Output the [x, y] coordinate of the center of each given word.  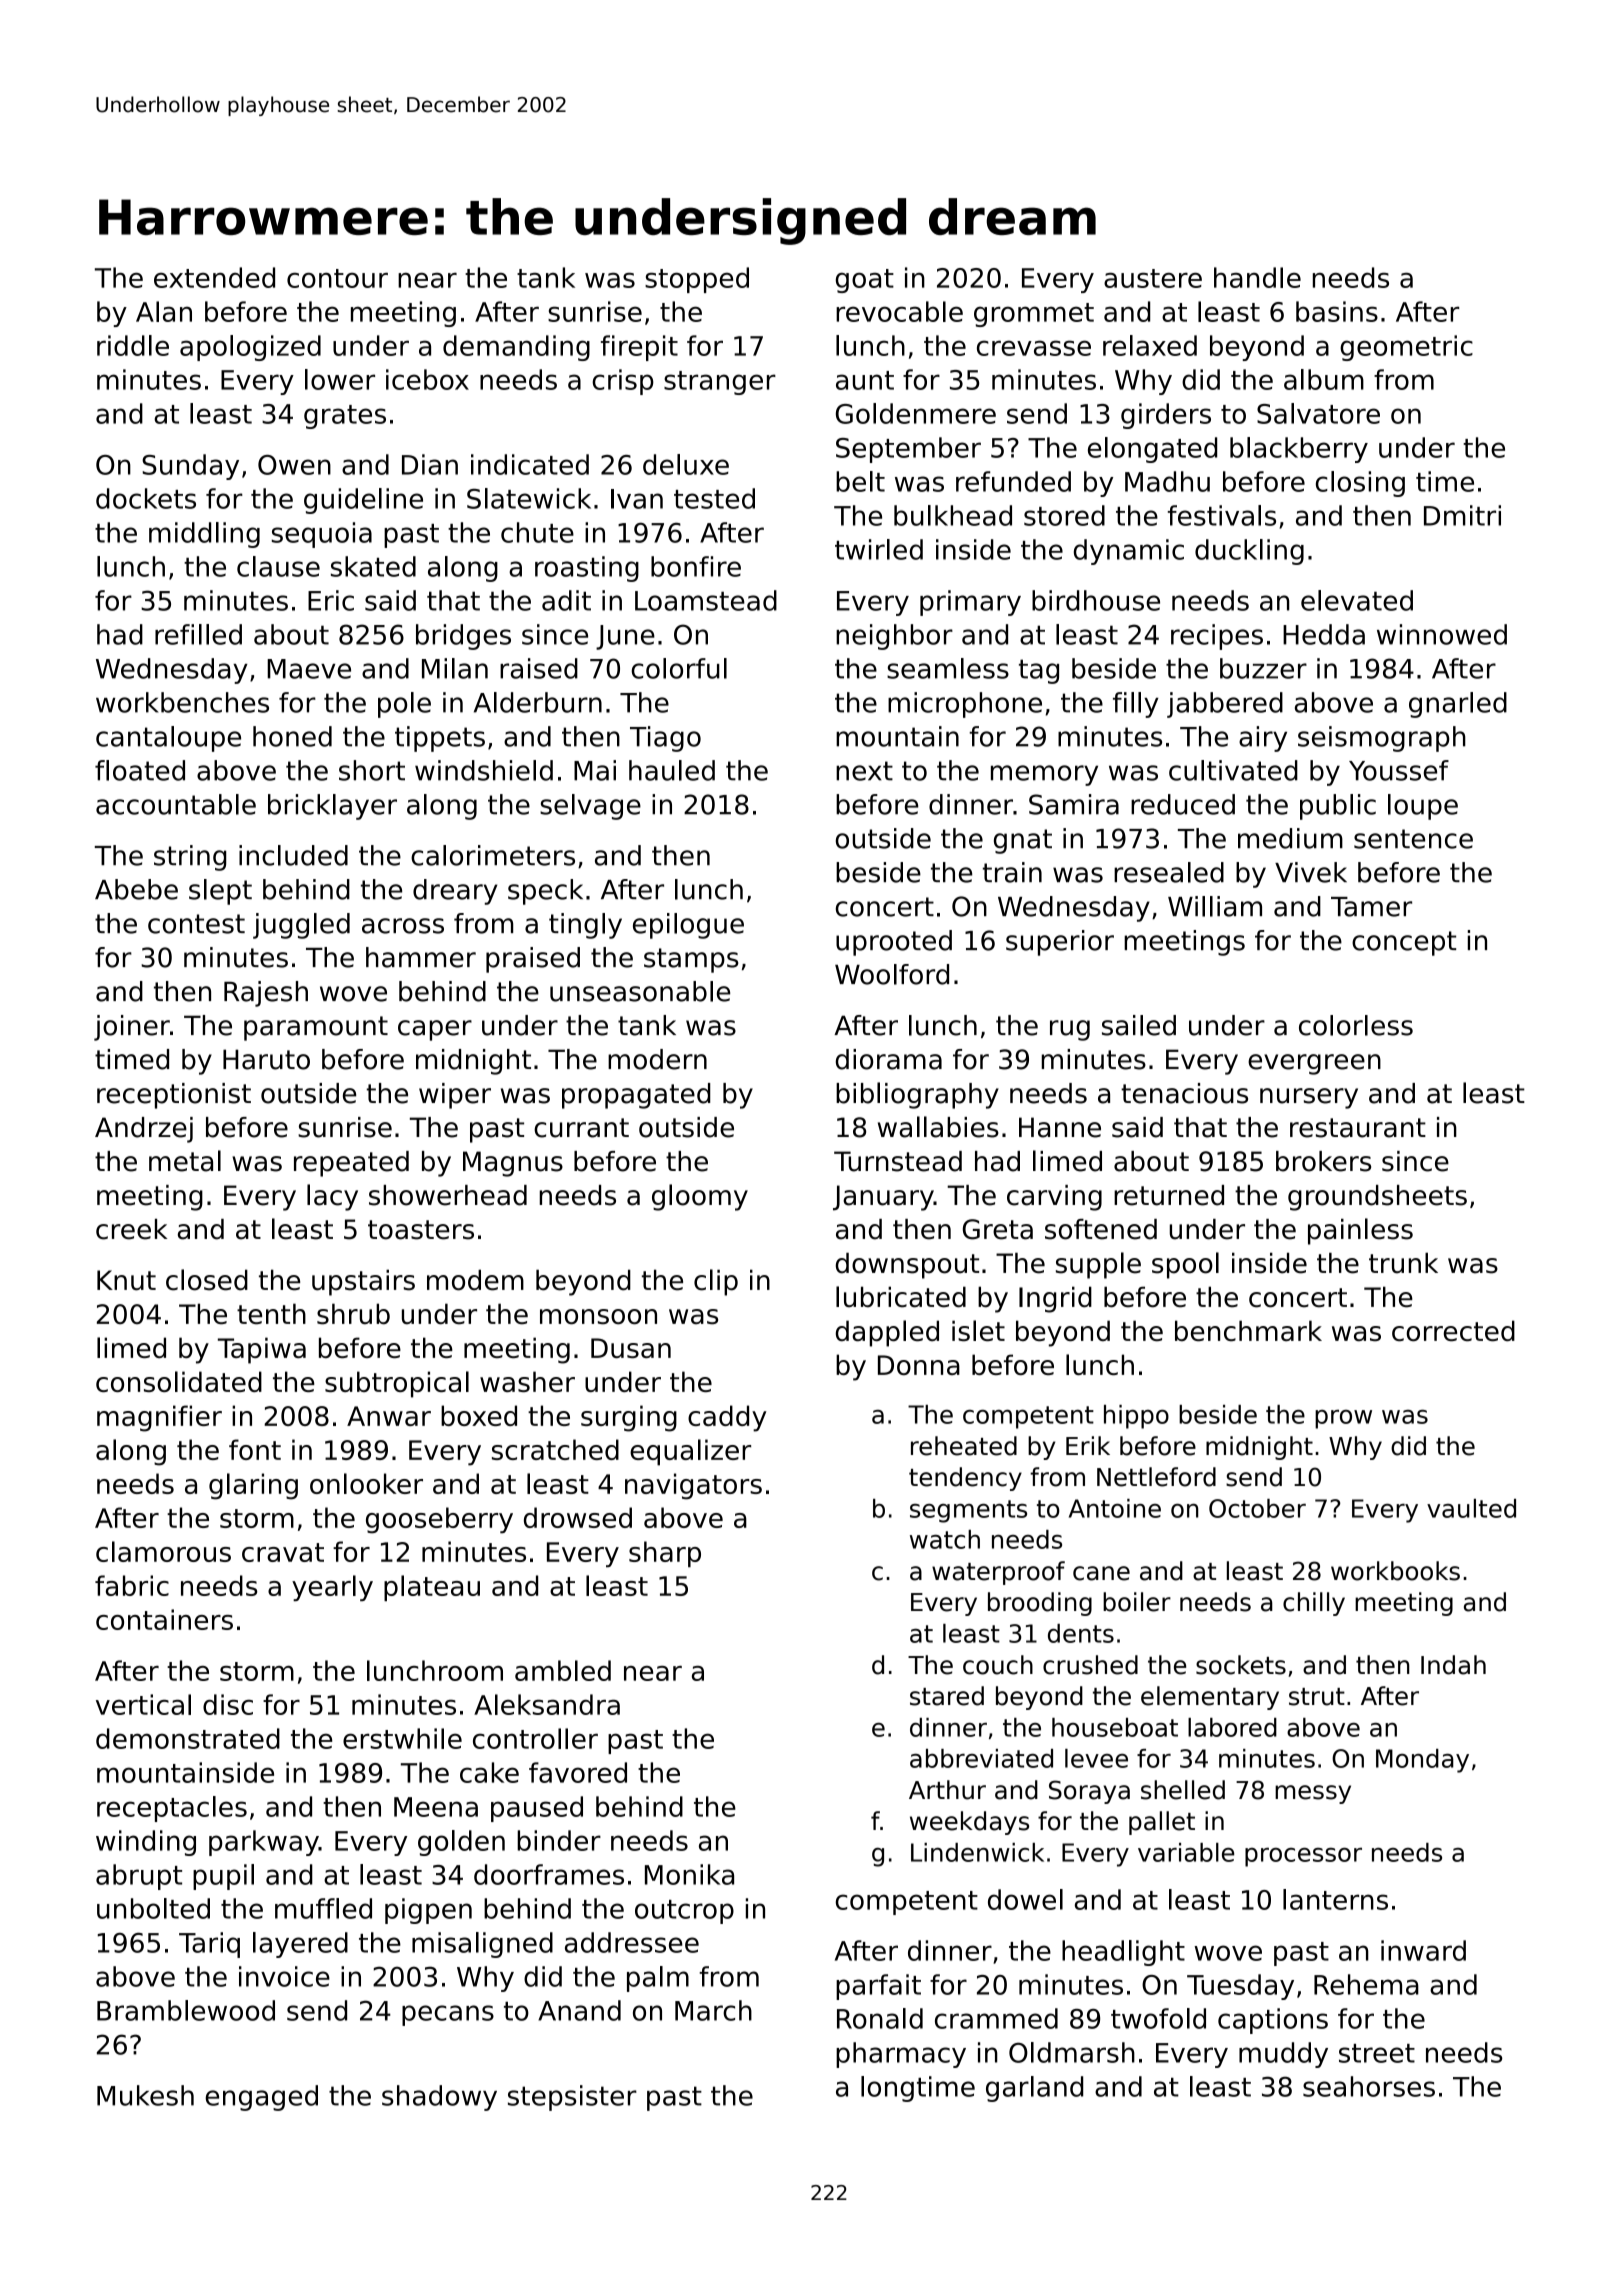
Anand [579, 2010]
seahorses [1369, 2086]
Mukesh [145, 2095]
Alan [164, 311]
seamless [948, 668]
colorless [1356, 1025]
